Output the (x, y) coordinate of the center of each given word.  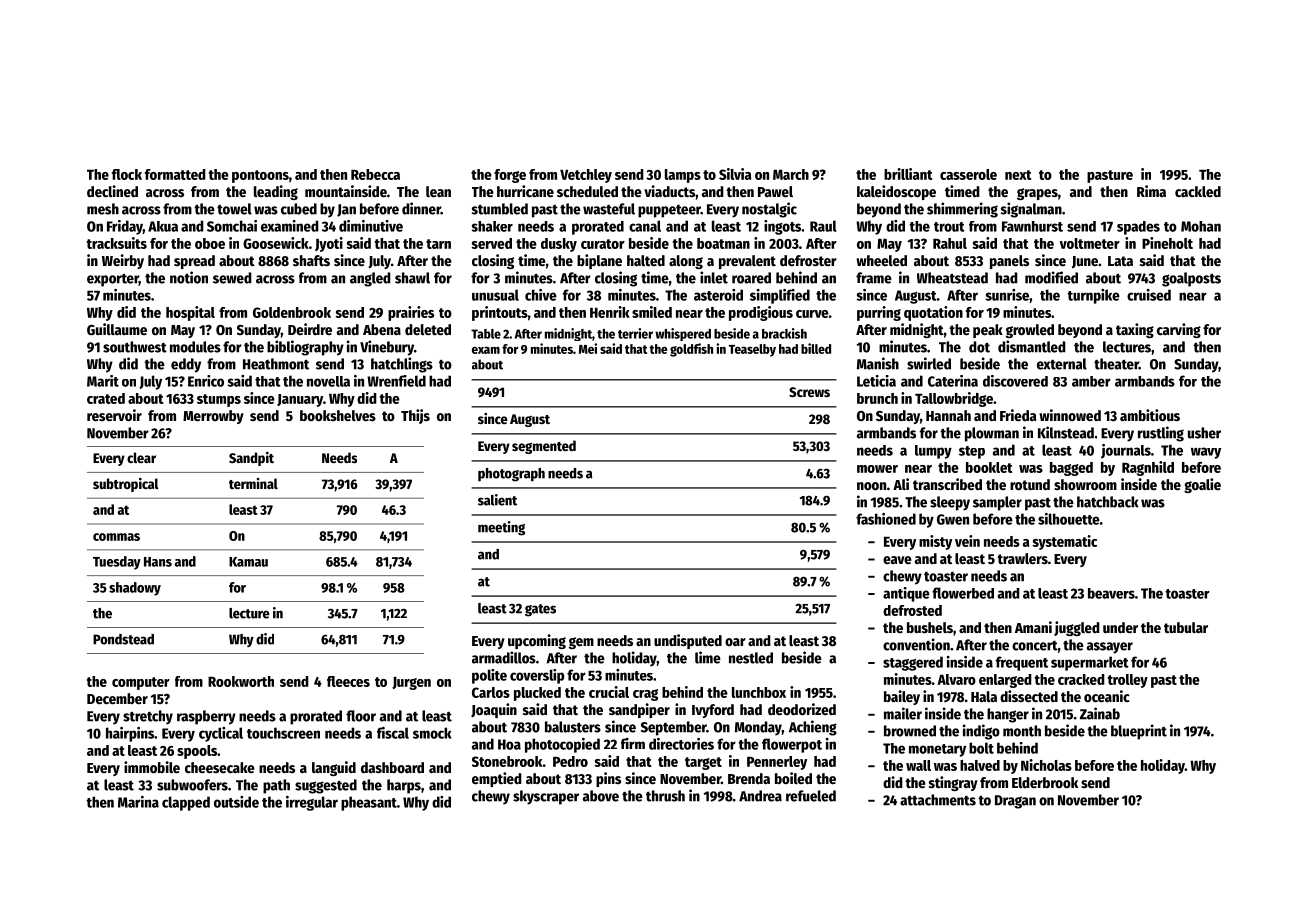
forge (510, 176)
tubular (1186, 627)
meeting (501, 528)
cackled (1198, 191)
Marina (138, 802)
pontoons (260, 176)
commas (116, 537)
